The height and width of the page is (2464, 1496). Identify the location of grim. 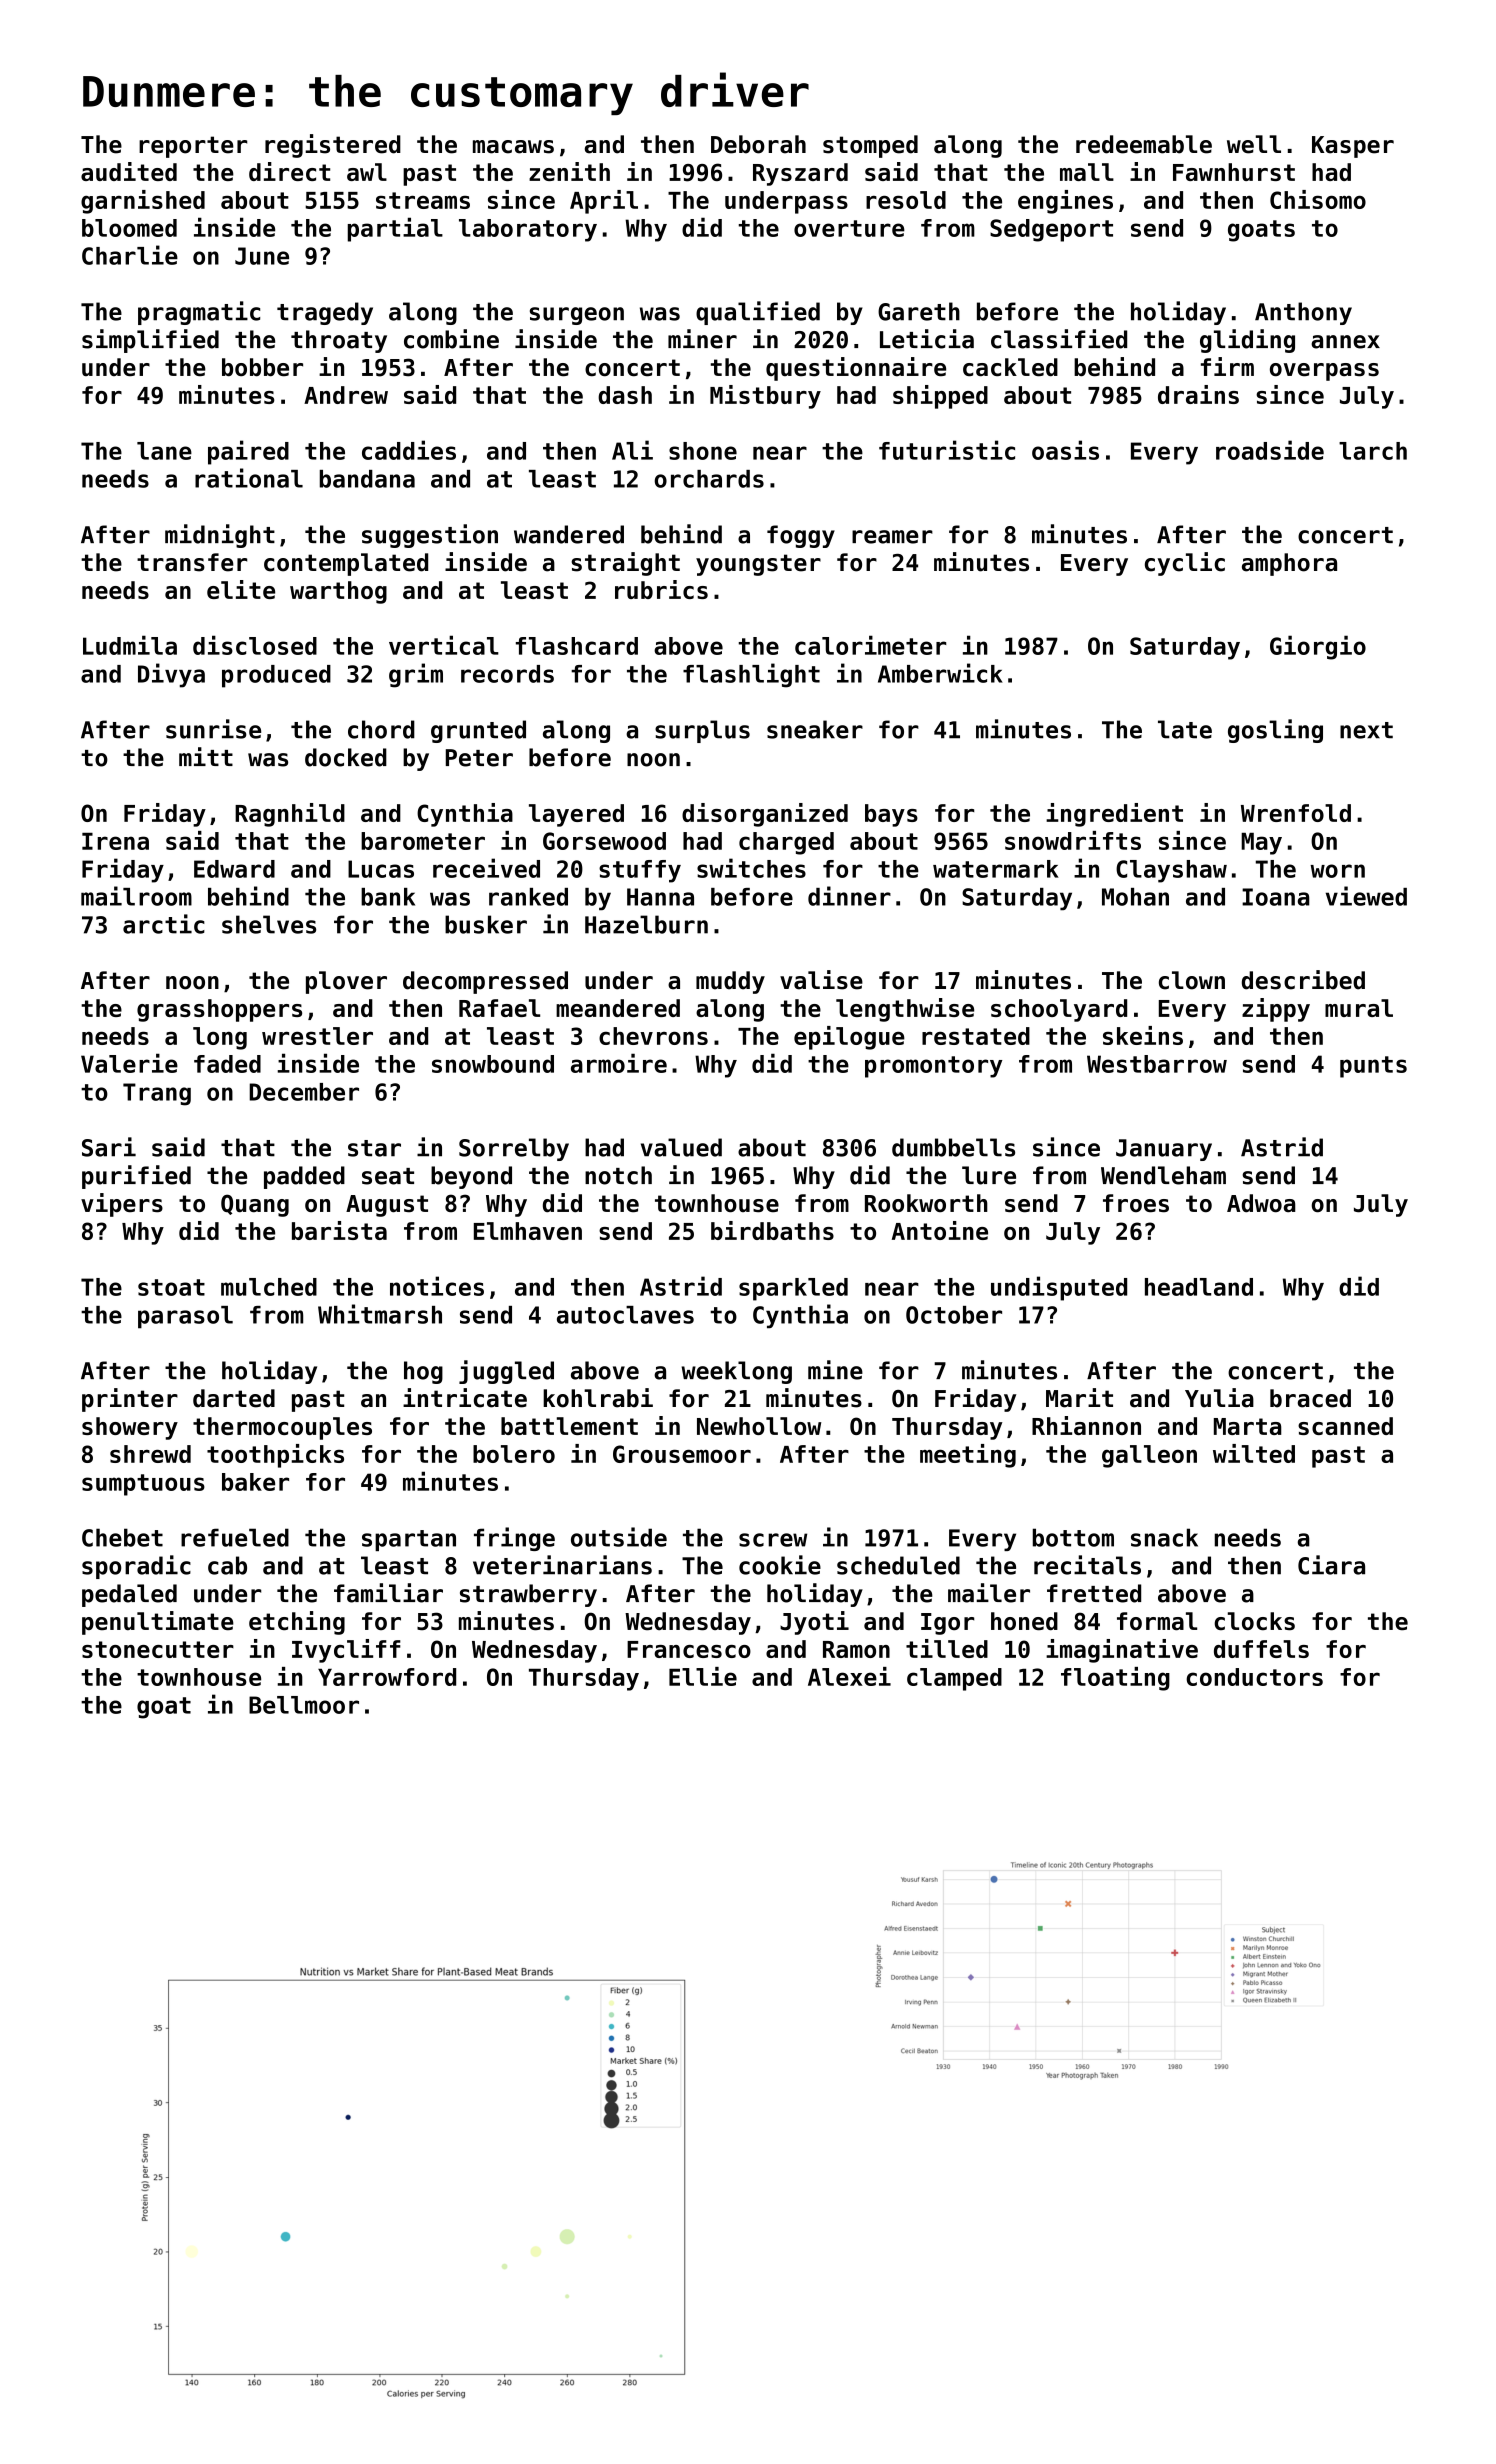
(416, 675).
